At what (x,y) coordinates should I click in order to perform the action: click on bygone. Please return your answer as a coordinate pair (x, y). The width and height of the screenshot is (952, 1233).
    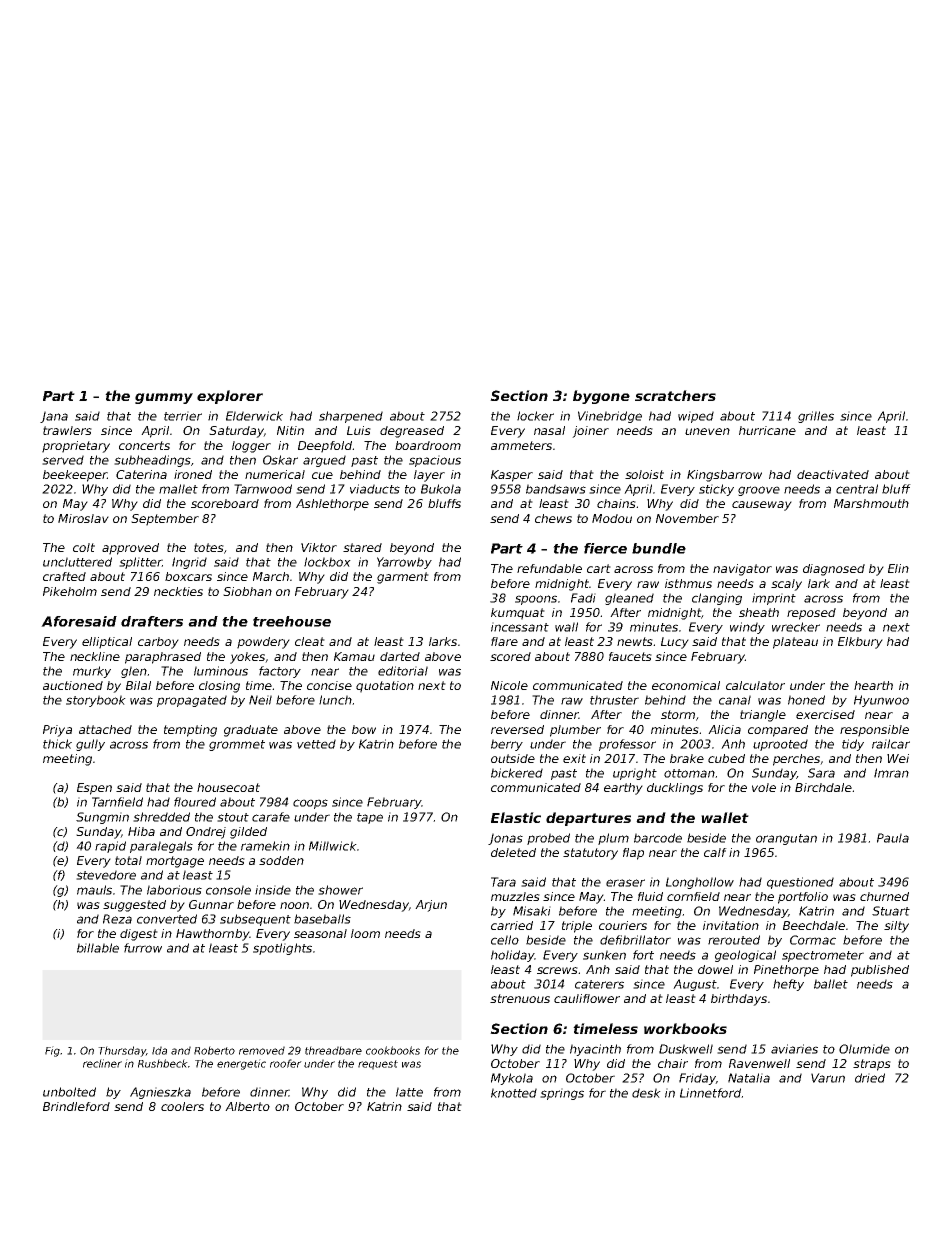
    Looking at the image, I should click on (601, 397).
